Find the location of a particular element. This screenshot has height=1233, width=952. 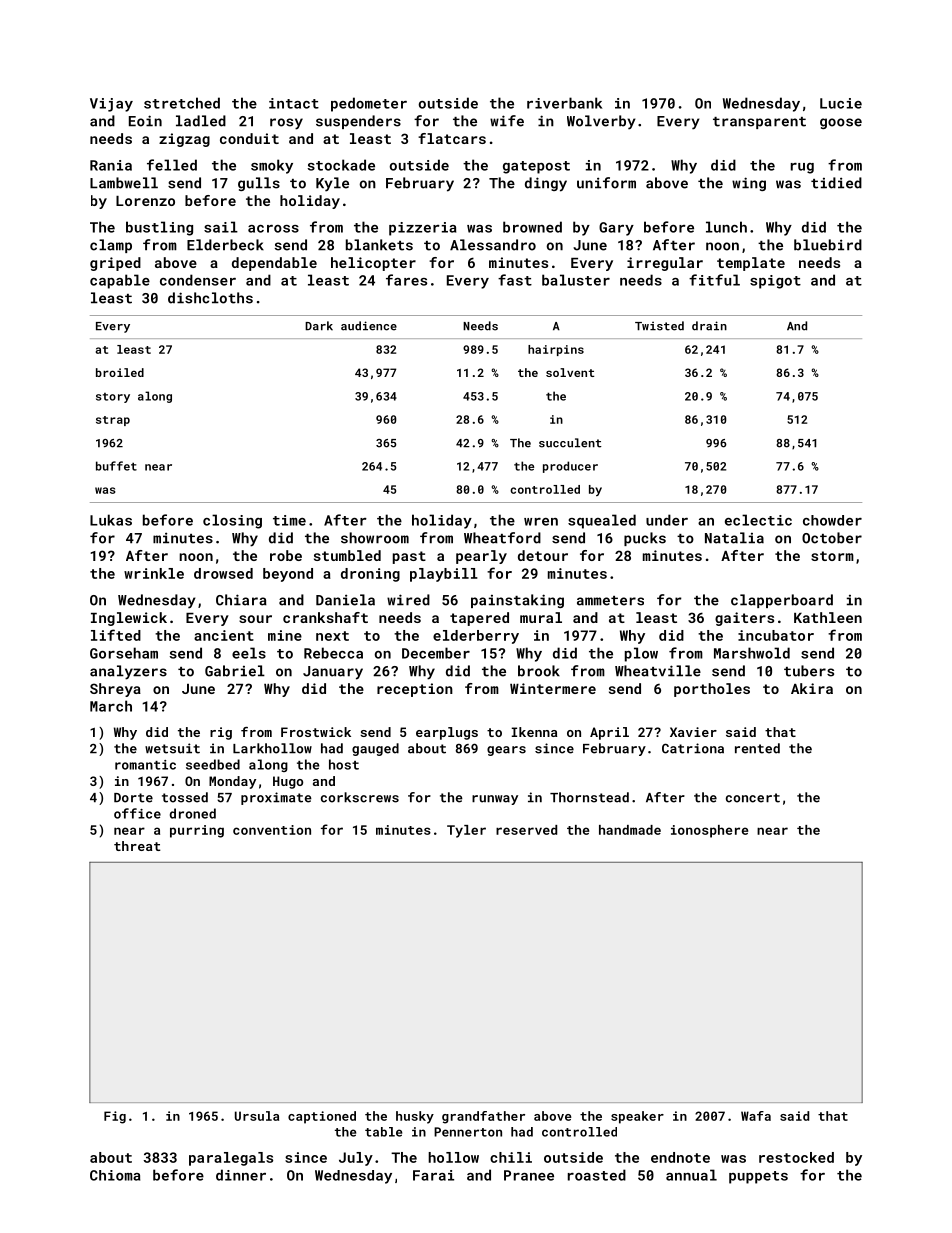

Pranee is located at coordinates (529, 1175).
